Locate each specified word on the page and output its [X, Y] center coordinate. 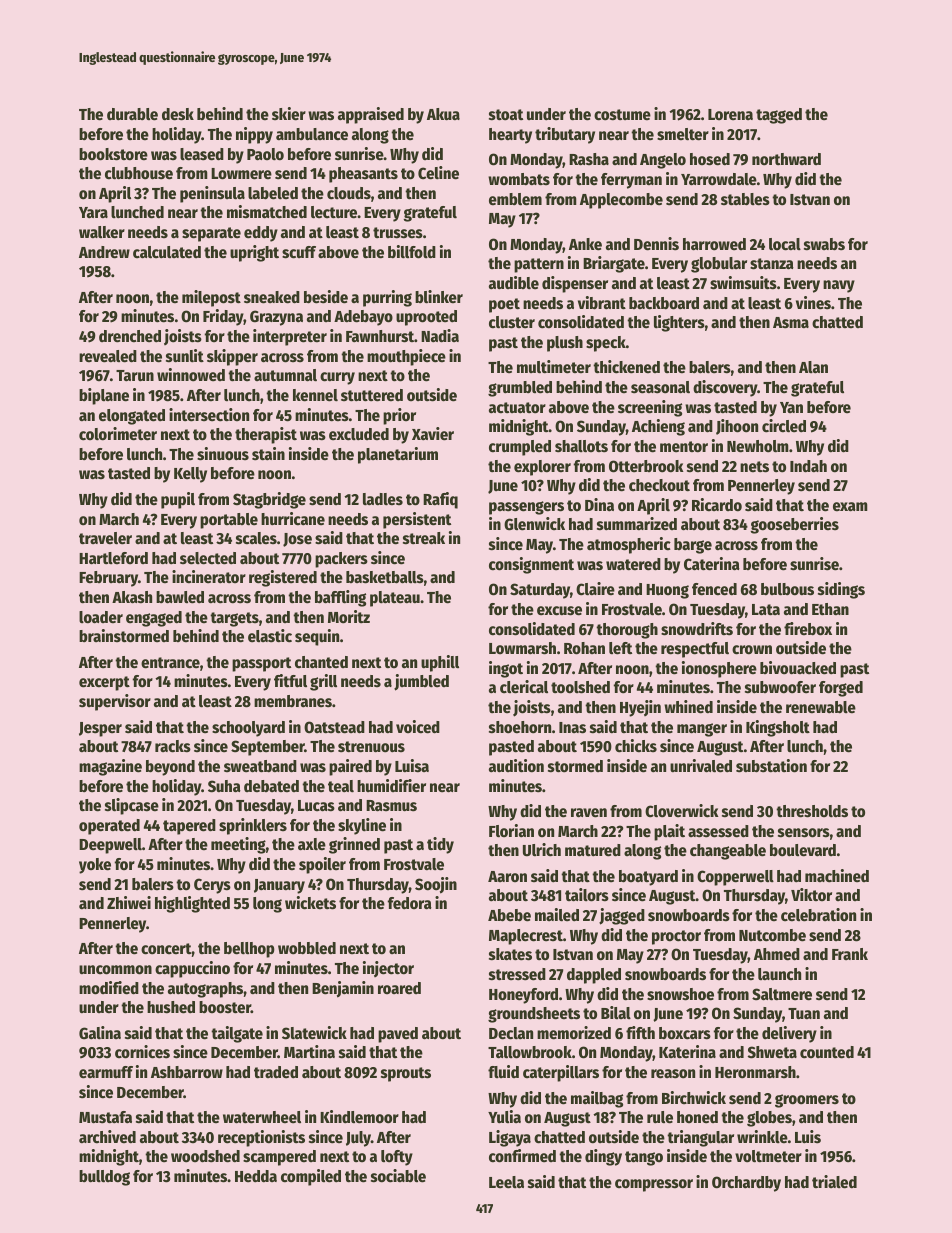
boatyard [648, 878]
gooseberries [795, 525]
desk [178, 114]
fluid [503, 1071]
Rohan [584, 648]
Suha [224, 786]
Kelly [190, 475]
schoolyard [248, 729]
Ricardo [717, 505]
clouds [349, 193]
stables [745, 199]
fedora [410, 903]
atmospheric [629, 545]
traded [276, 1072]
